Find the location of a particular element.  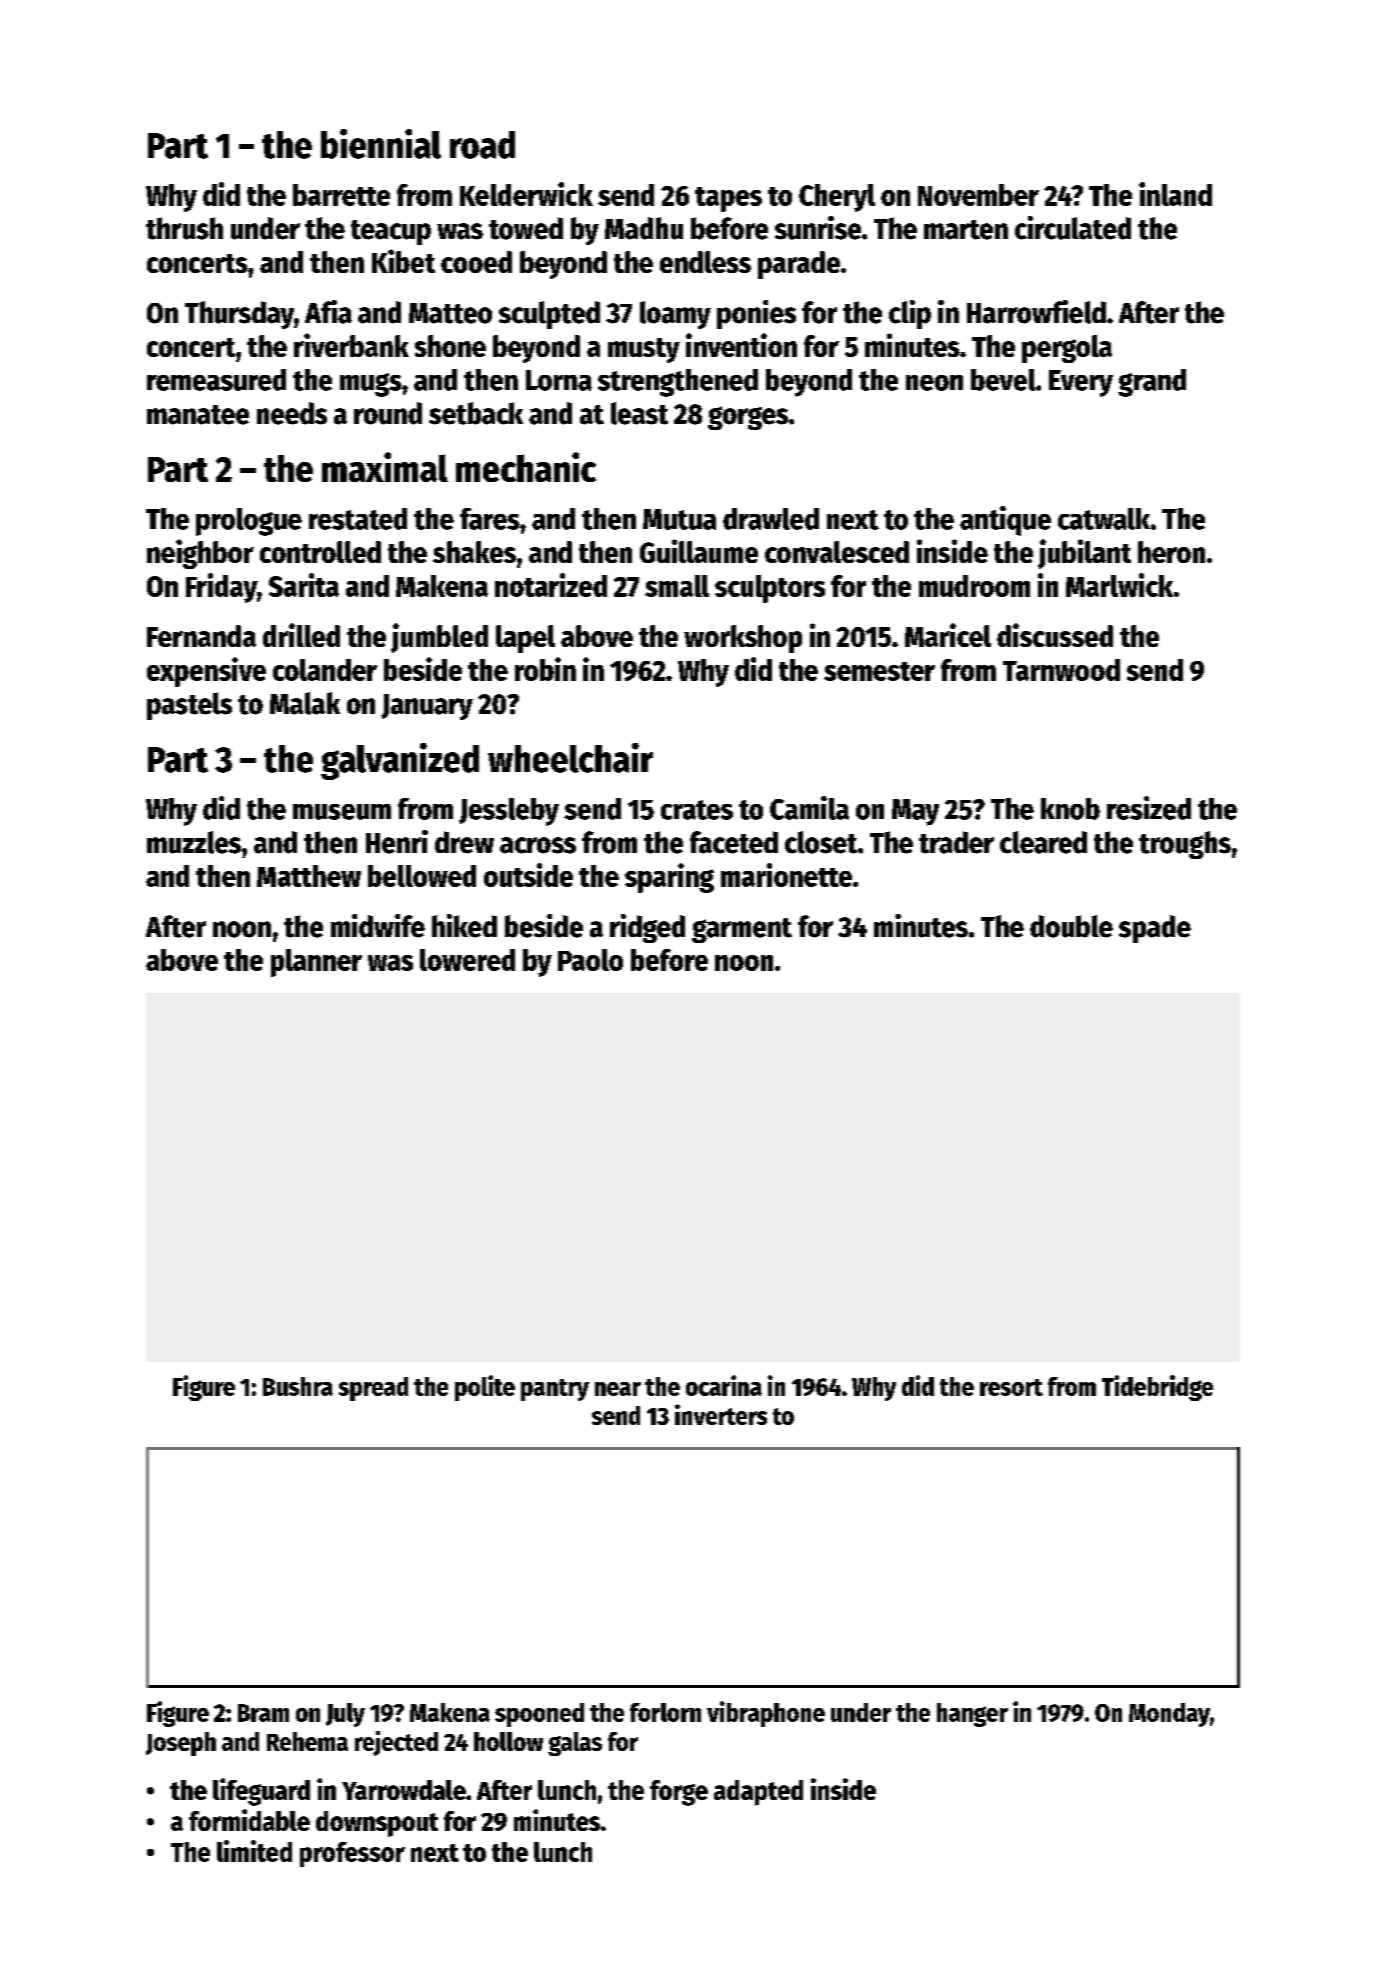

professor is located at coordinates (352, 1854).
